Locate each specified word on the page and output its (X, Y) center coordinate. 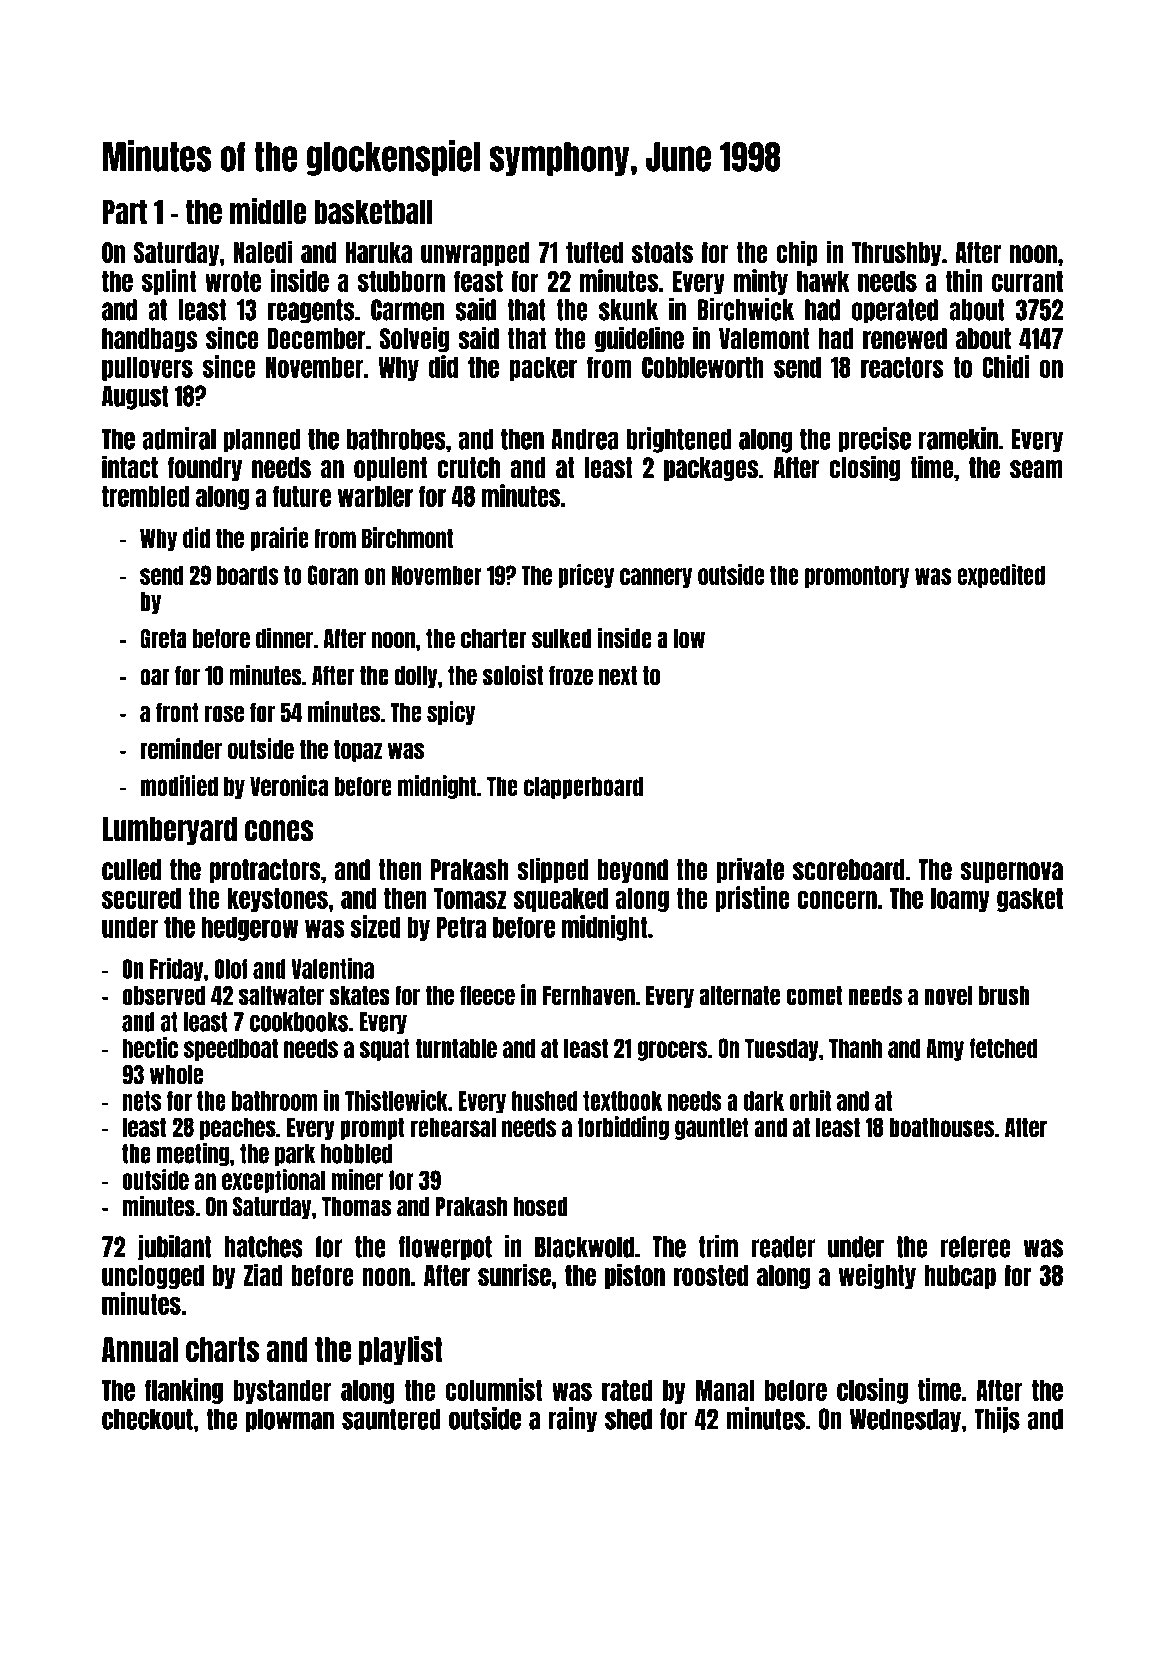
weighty (877, 1276)
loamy (960, 900)
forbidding (623, 1128)
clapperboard (583, 788)
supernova (1011, 872)
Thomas (356, 1207)
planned (262, 440)
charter (494, 639)
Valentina (333, 968)
